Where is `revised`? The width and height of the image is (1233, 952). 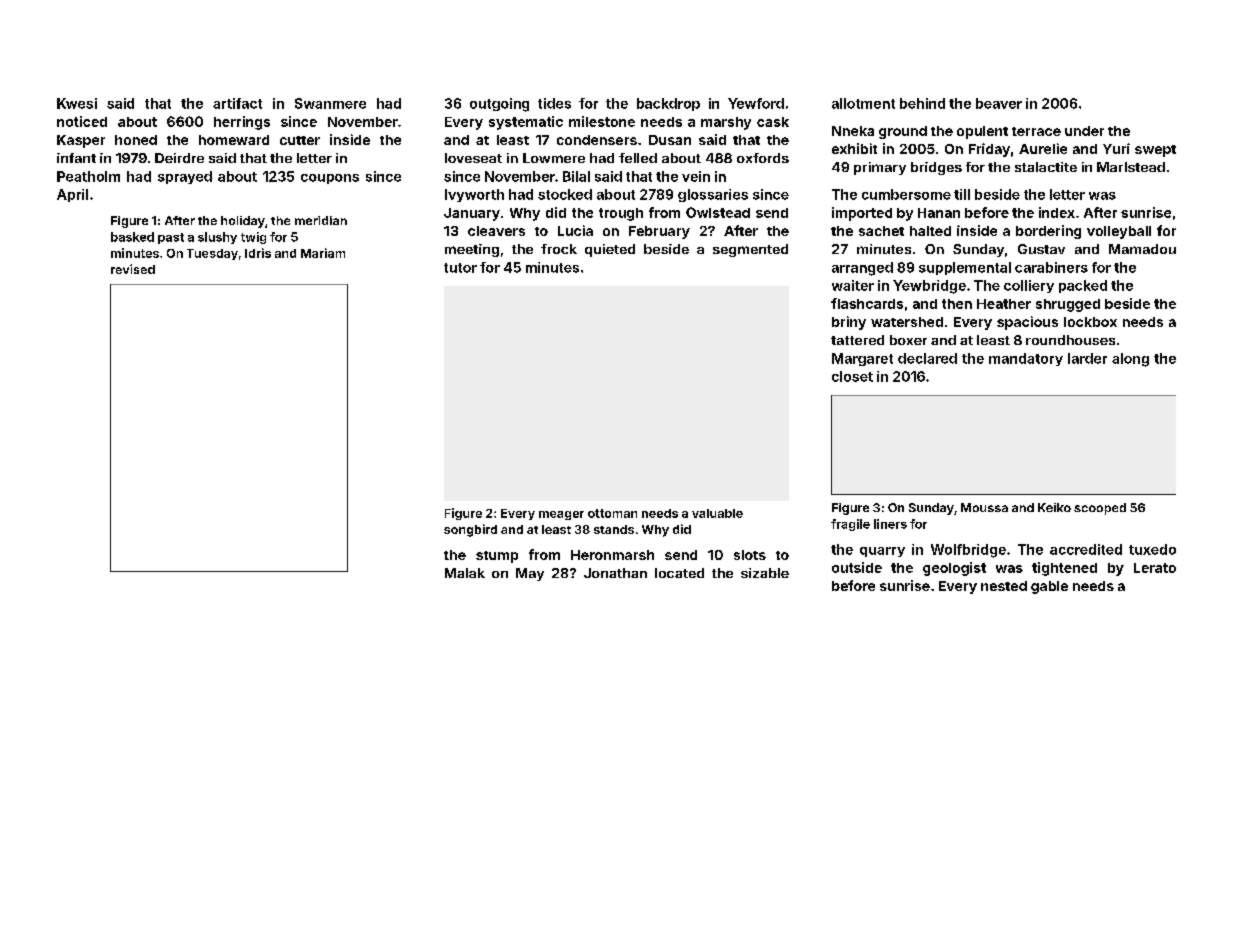 revised is located at coordinates (133, 269).
